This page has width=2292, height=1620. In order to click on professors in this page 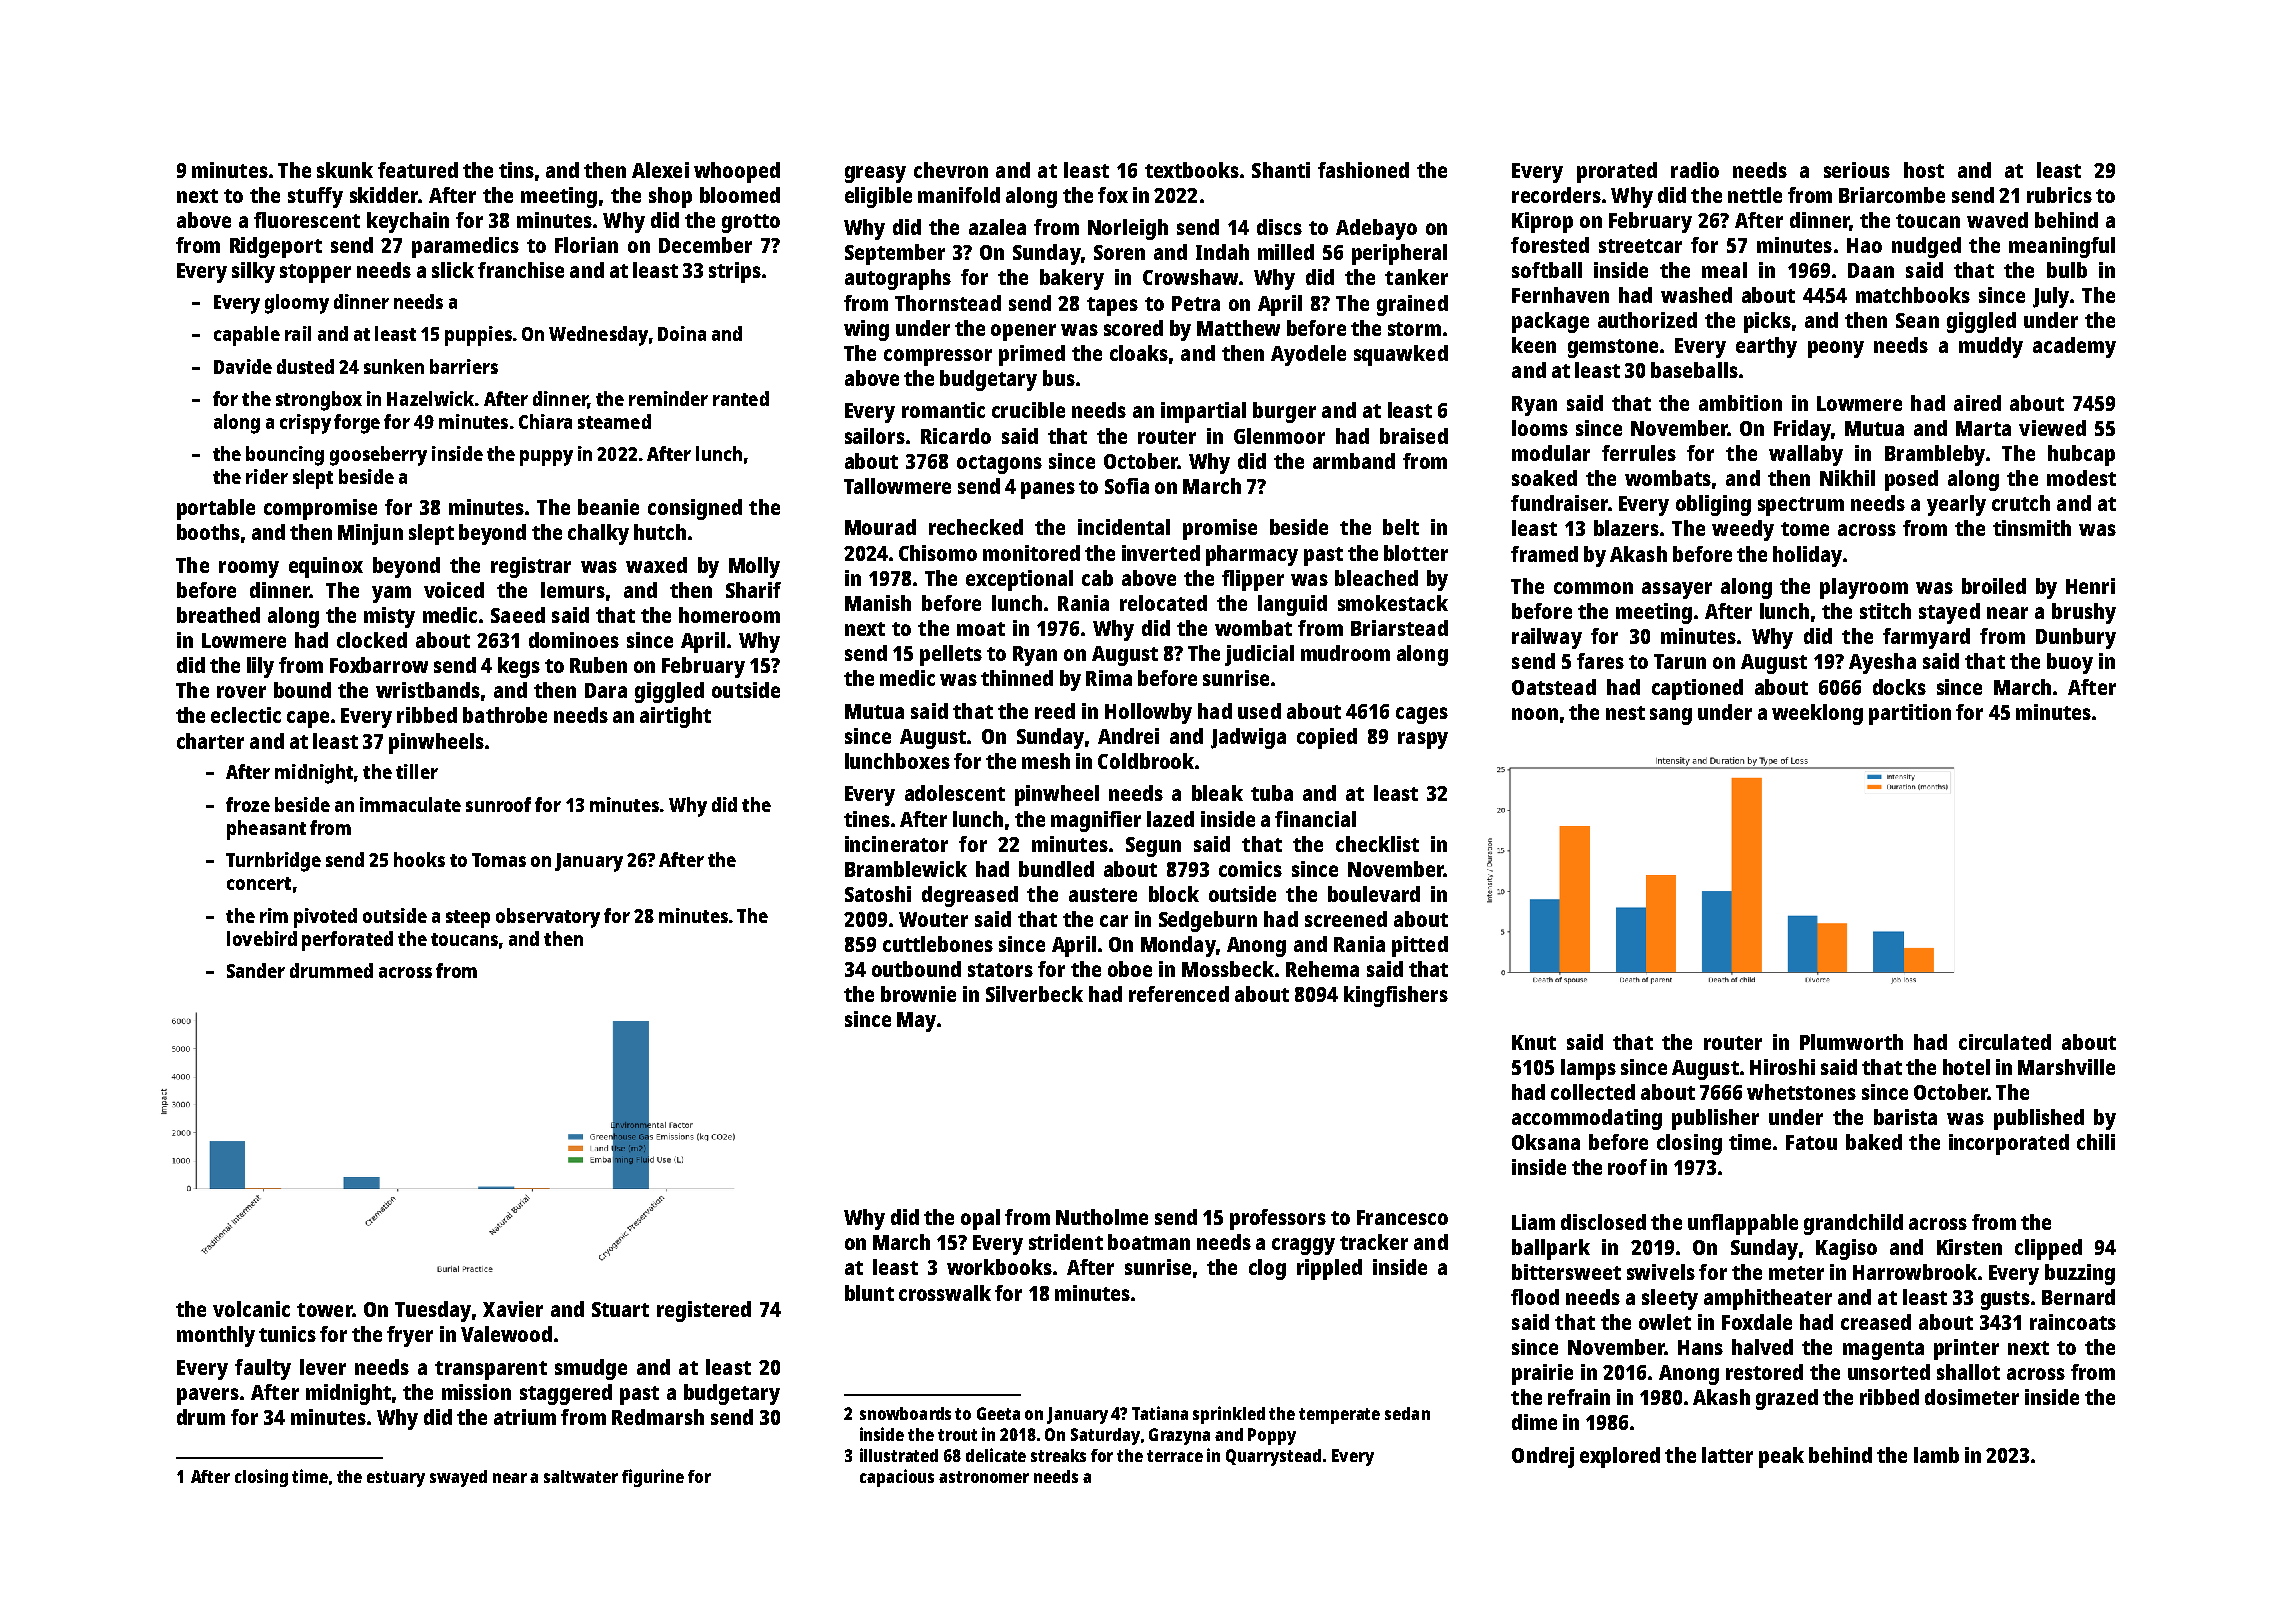, I will do `click(1278, 1219)`.
